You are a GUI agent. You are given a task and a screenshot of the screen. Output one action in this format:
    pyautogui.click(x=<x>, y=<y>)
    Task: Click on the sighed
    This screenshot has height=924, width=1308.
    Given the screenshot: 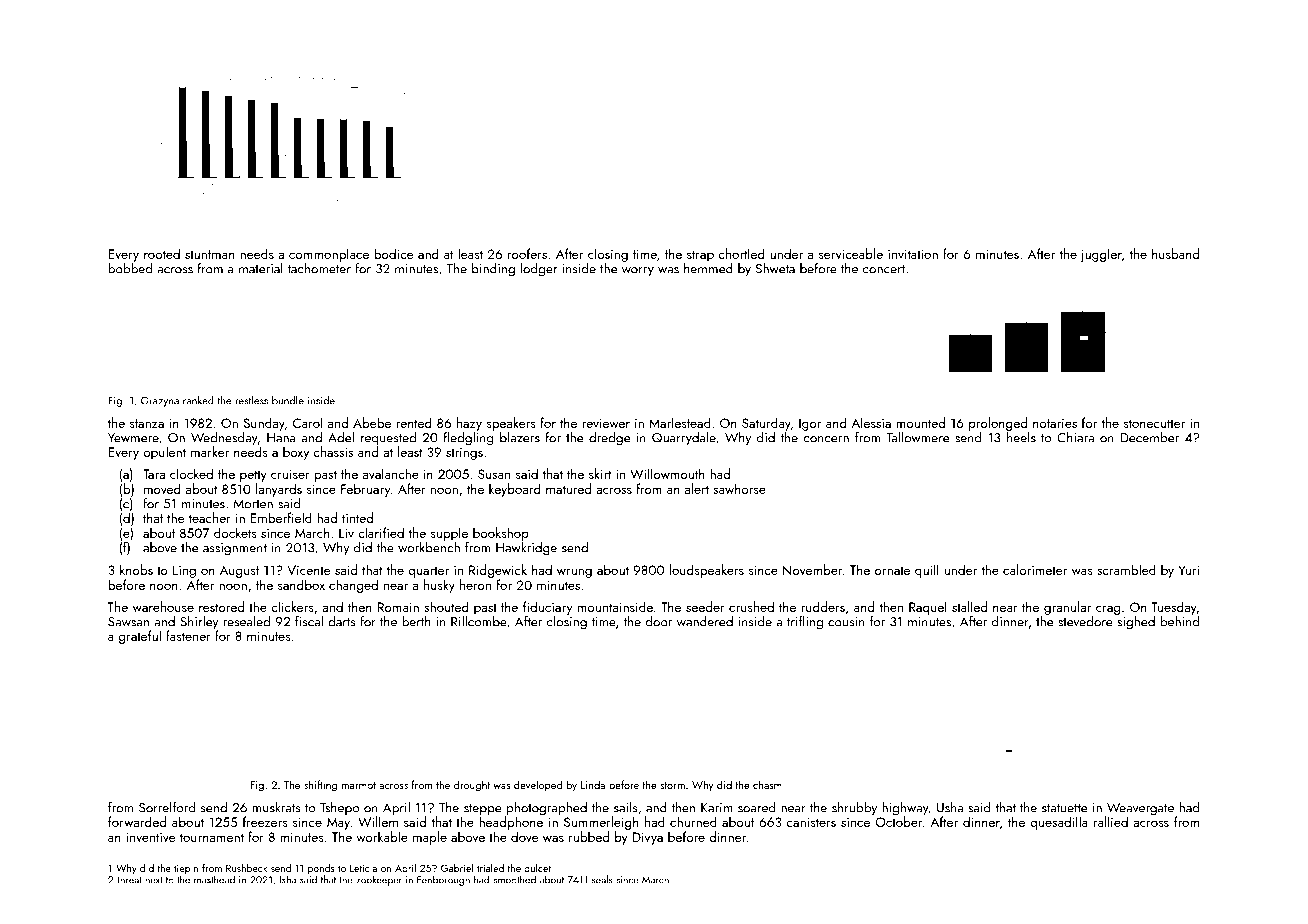 What is the action you would take?
    pyautogui.click(x=1136, y=623)
